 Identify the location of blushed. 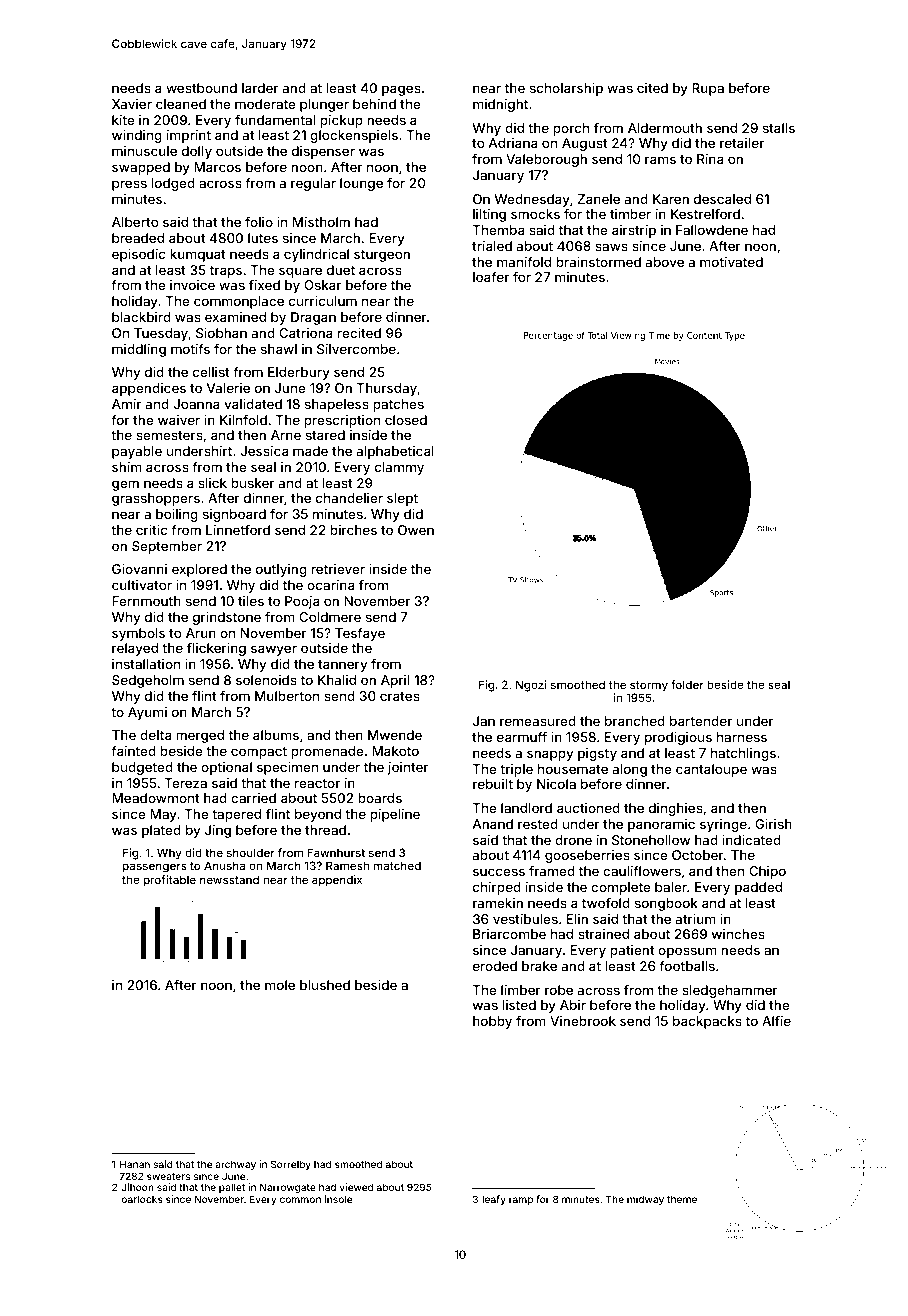
(325, 985).
